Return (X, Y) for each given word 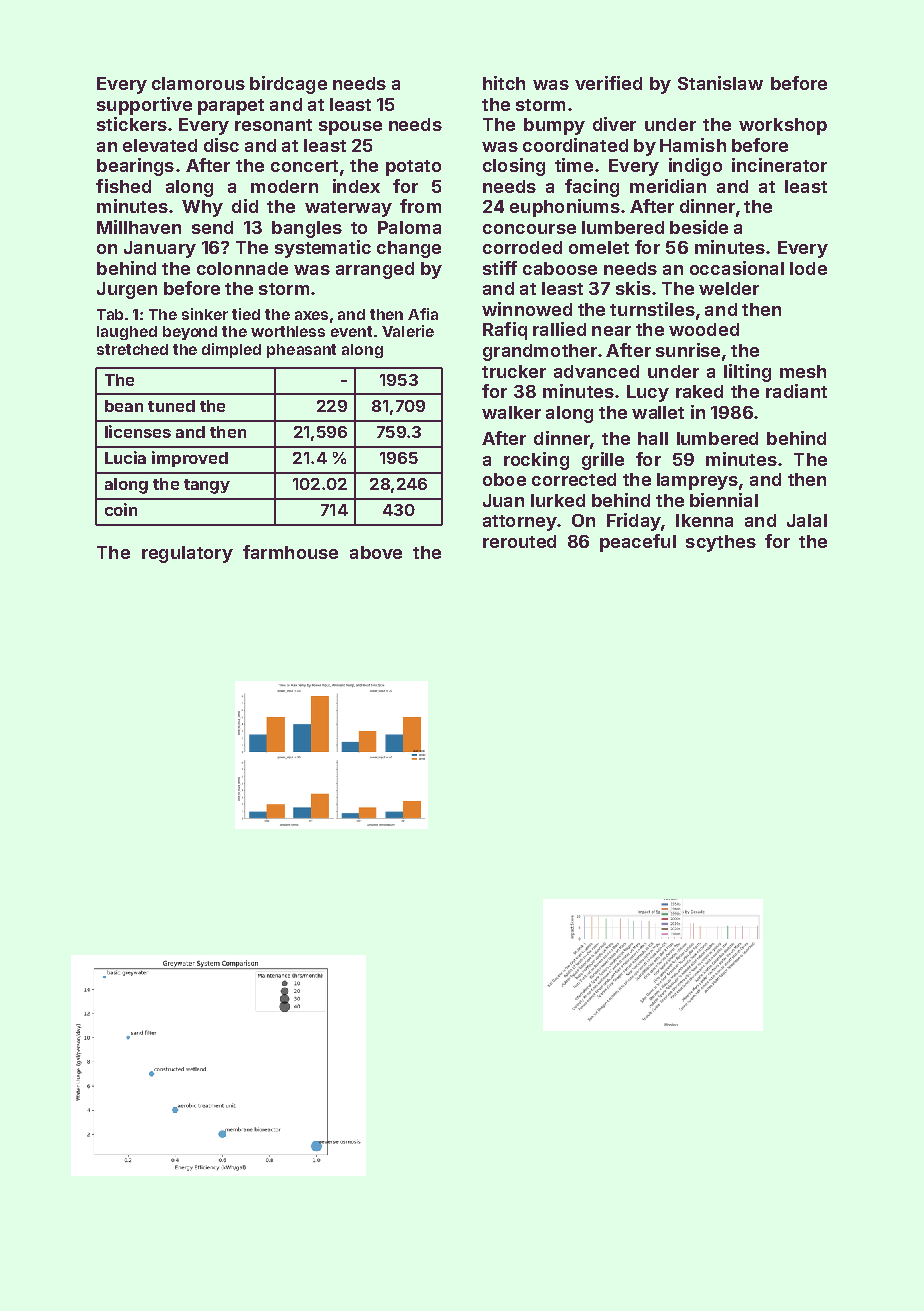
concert (304, 166)
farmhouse (290, 552)
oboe (504, 479)
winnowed (527, 309)
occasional (737, 268)
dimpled (231, 350)
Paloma (409, 227)
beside (699, 227)
